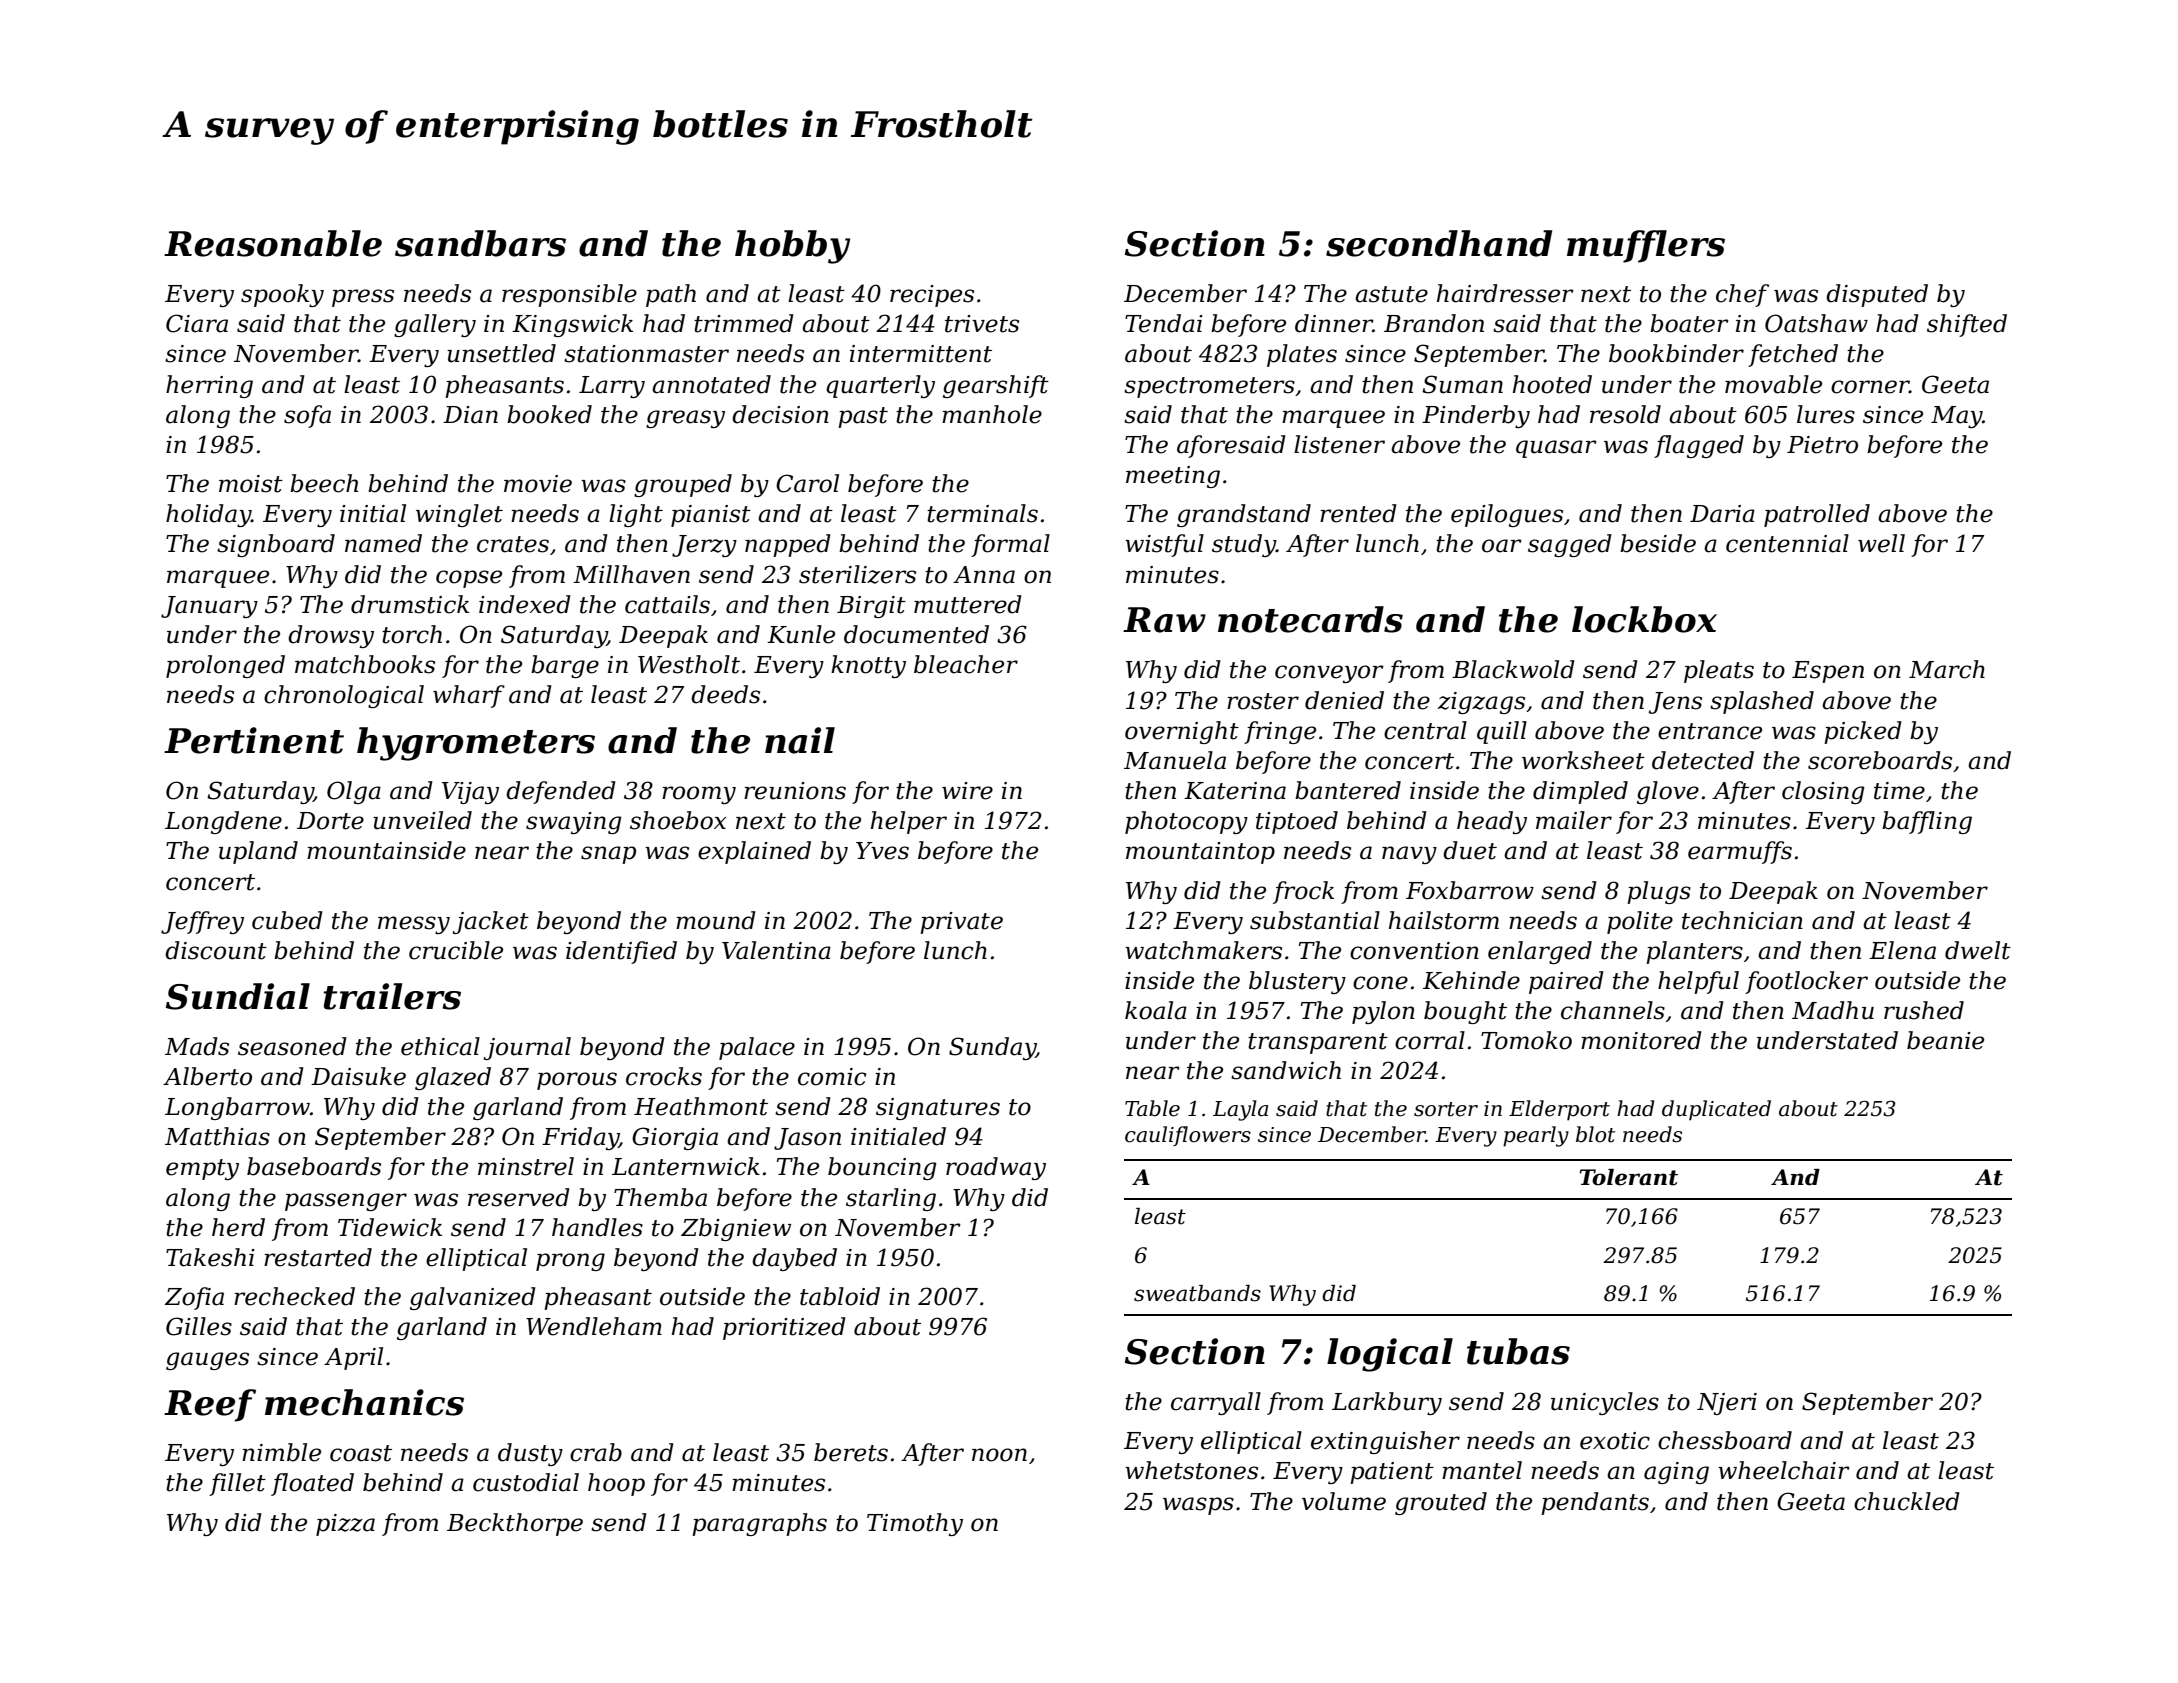 Image resolution: width=2178 pixels, height=1683 pixels. Describe the element at coordinates (491, 922) in the screenshot. I see `jacket` at that location.
